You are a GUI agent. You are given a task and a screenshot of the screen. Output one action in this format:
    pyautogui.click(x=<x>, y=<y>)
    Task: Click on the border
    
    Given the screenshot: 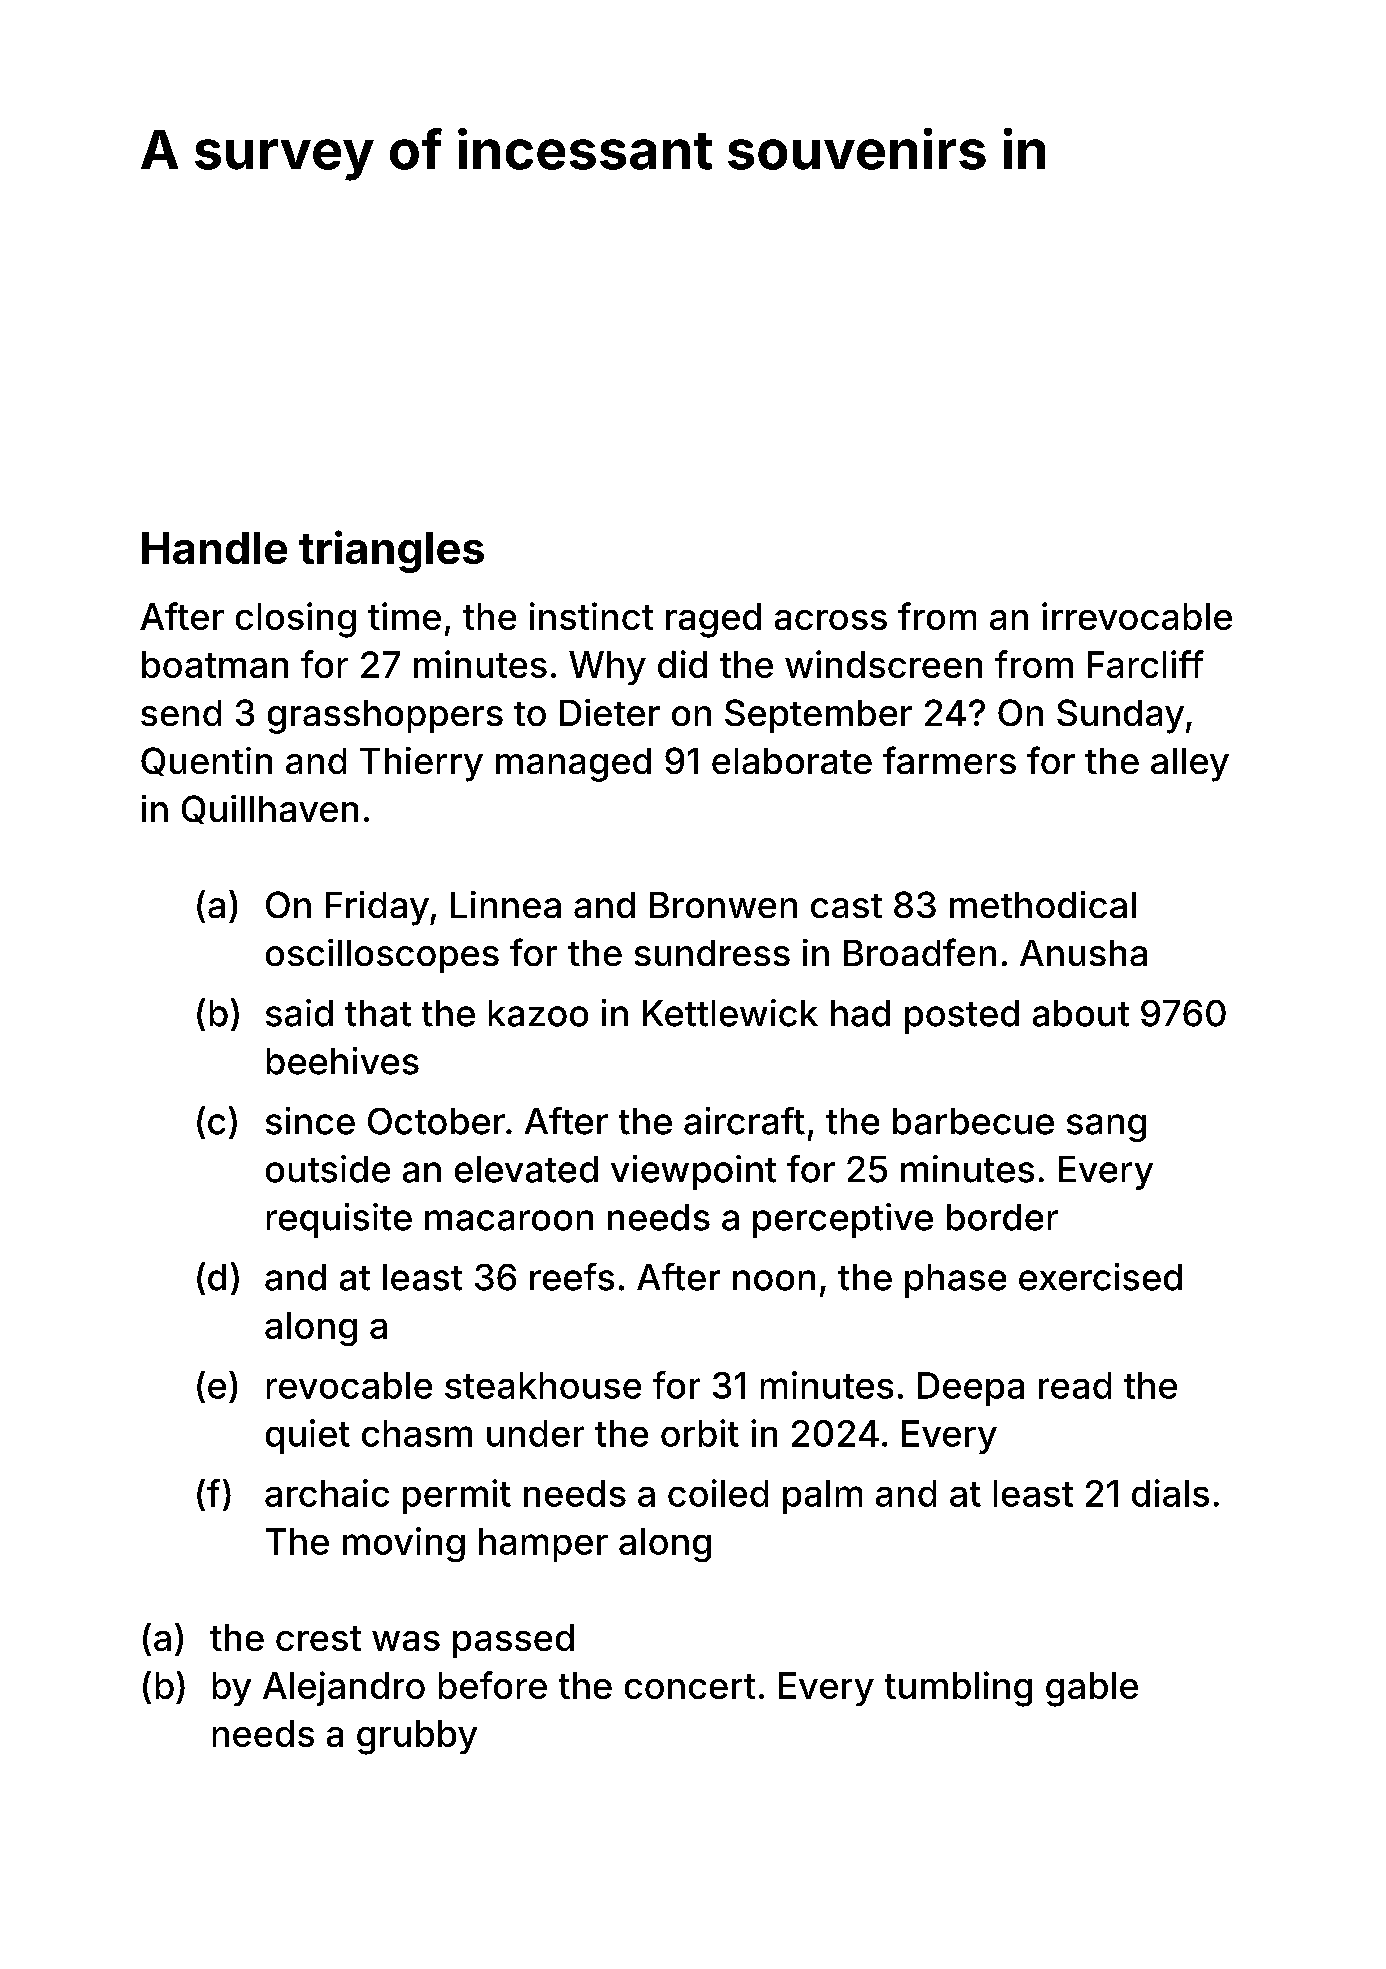 What is the action you would take?
    pyautogui.click(x=1002, y=1217)
